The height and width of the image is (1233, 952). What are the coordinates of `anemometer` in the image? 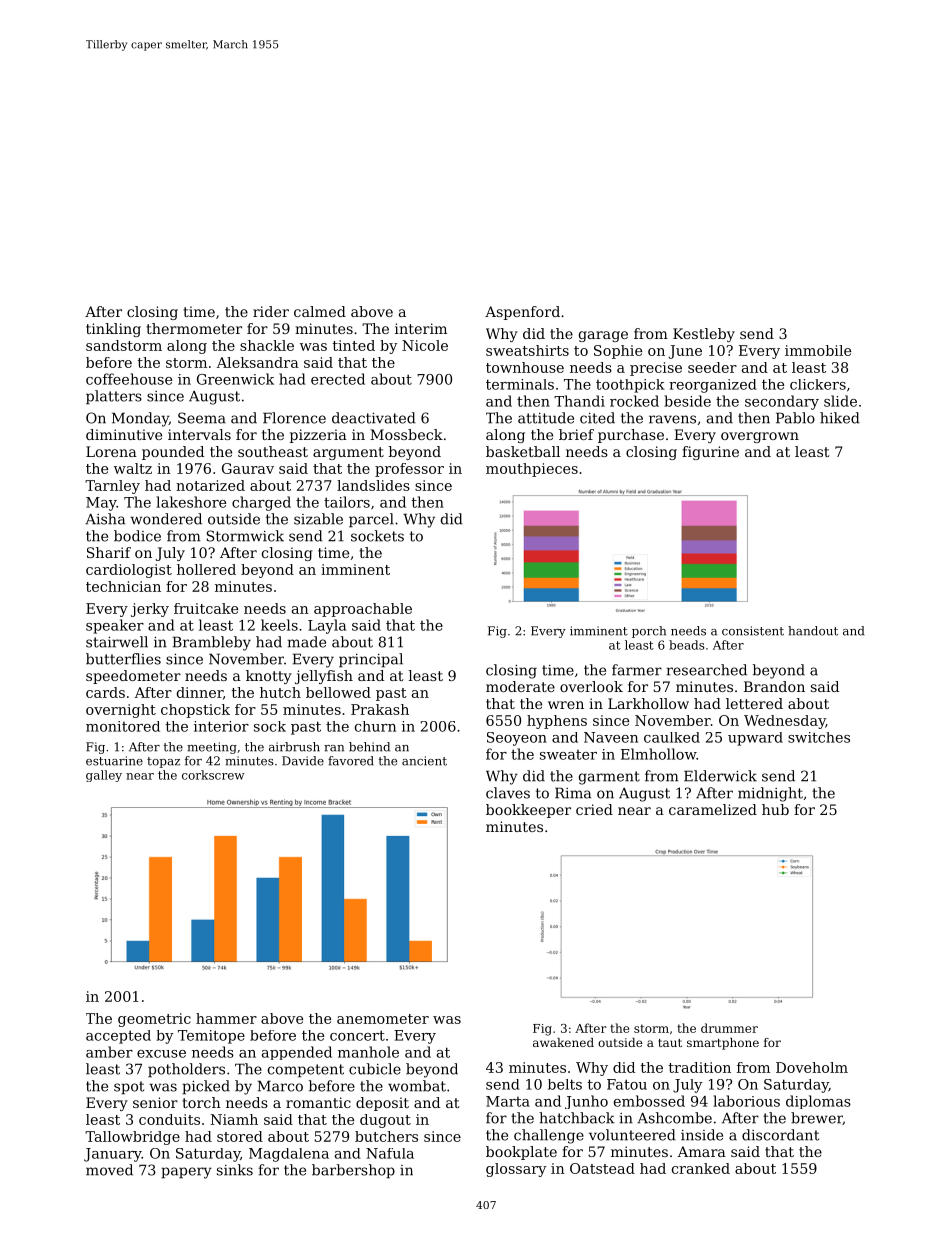 It's located at (383, 1019).
